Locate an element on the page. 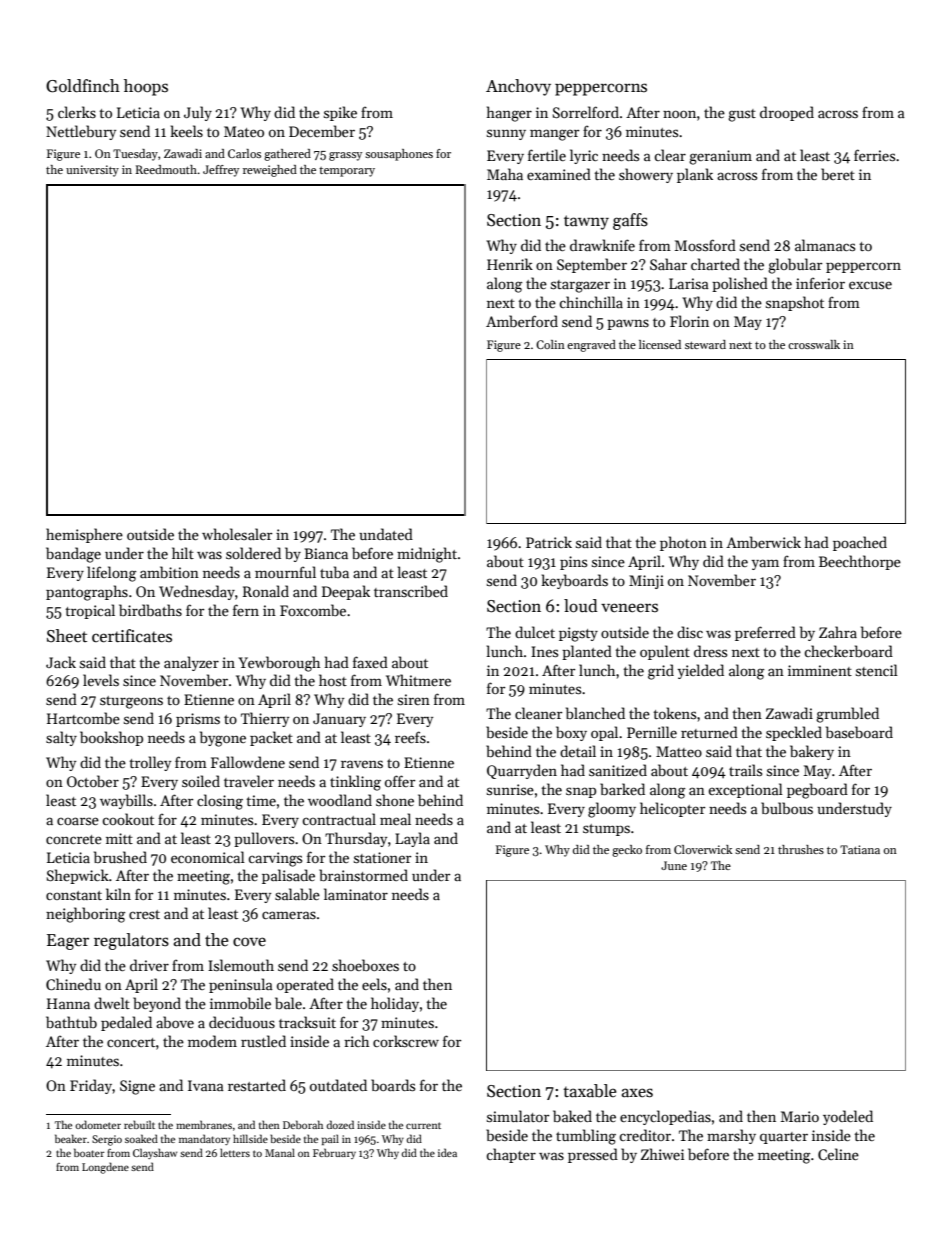 The width and height of the document is (952, 1233). noon is located at coordinates (679, 114).
